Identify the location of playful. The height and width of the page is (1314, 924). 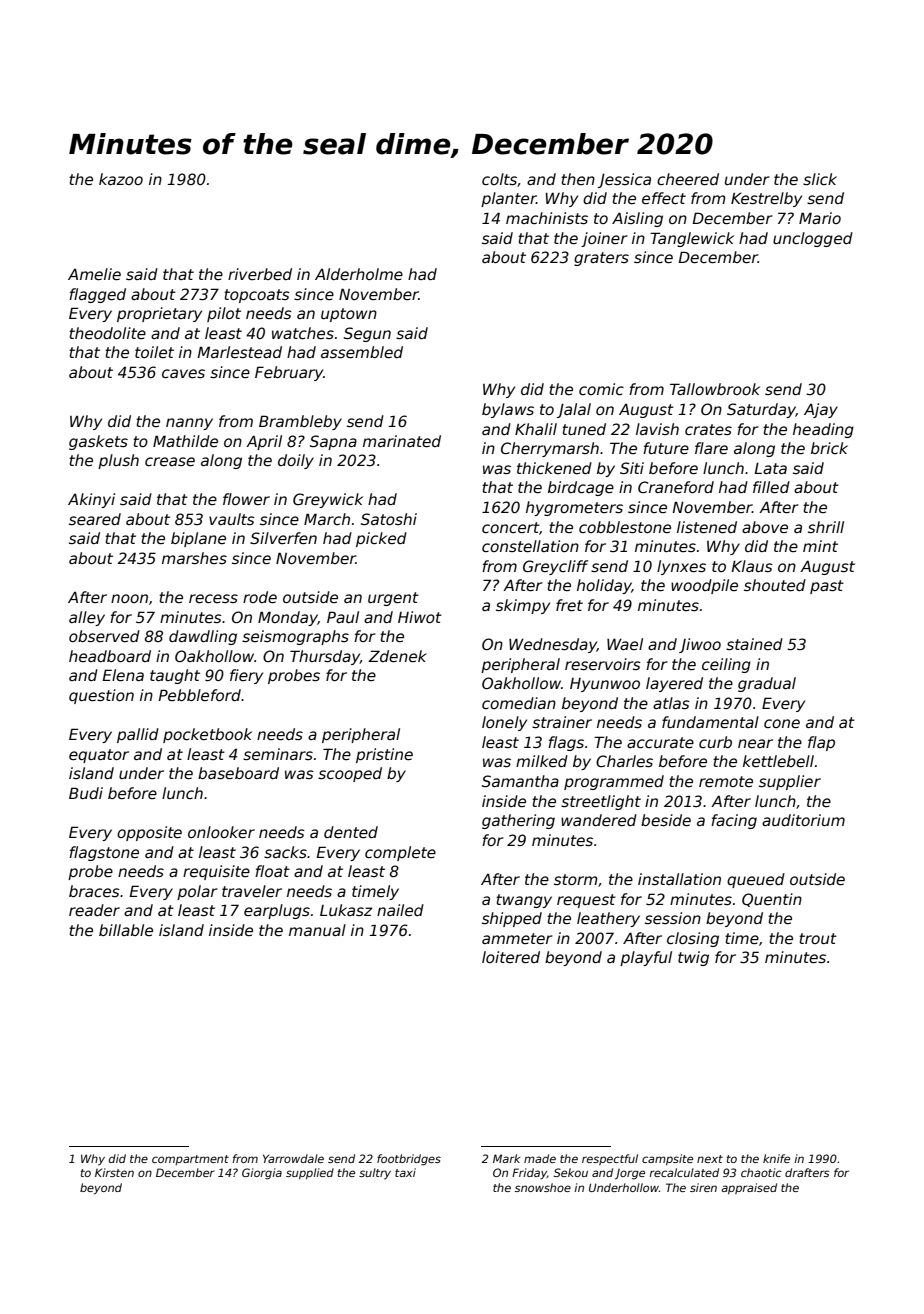
(646, 958).
